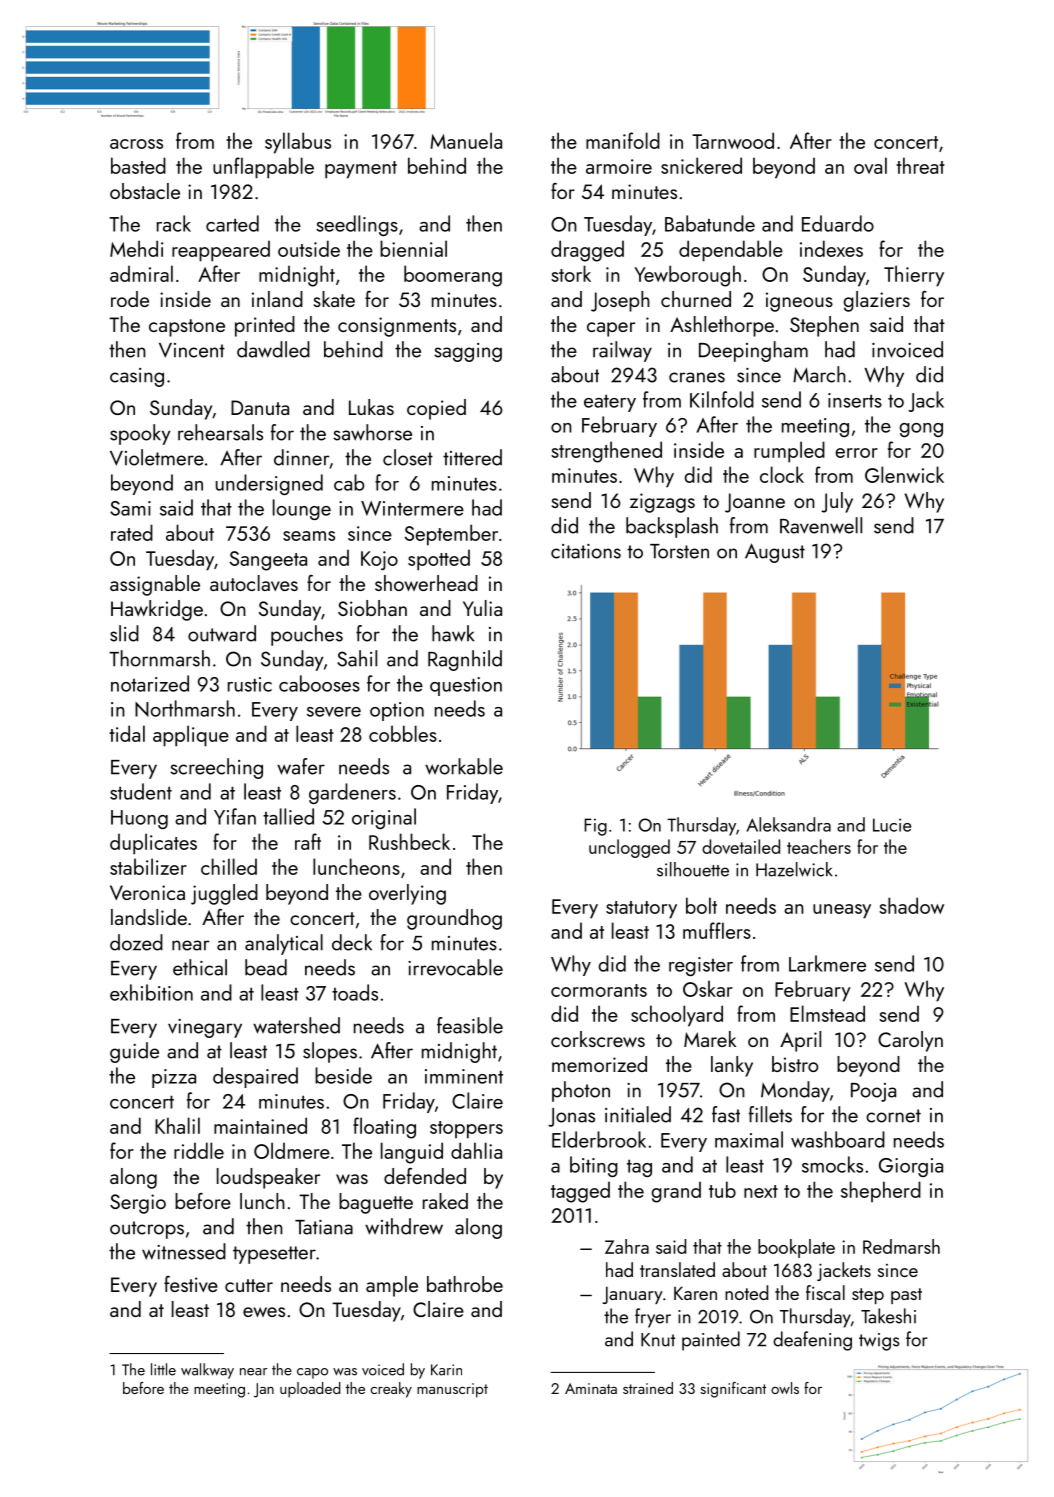 This page has height=1497, width=1054. I want to click on little, so click(163, 1369).
